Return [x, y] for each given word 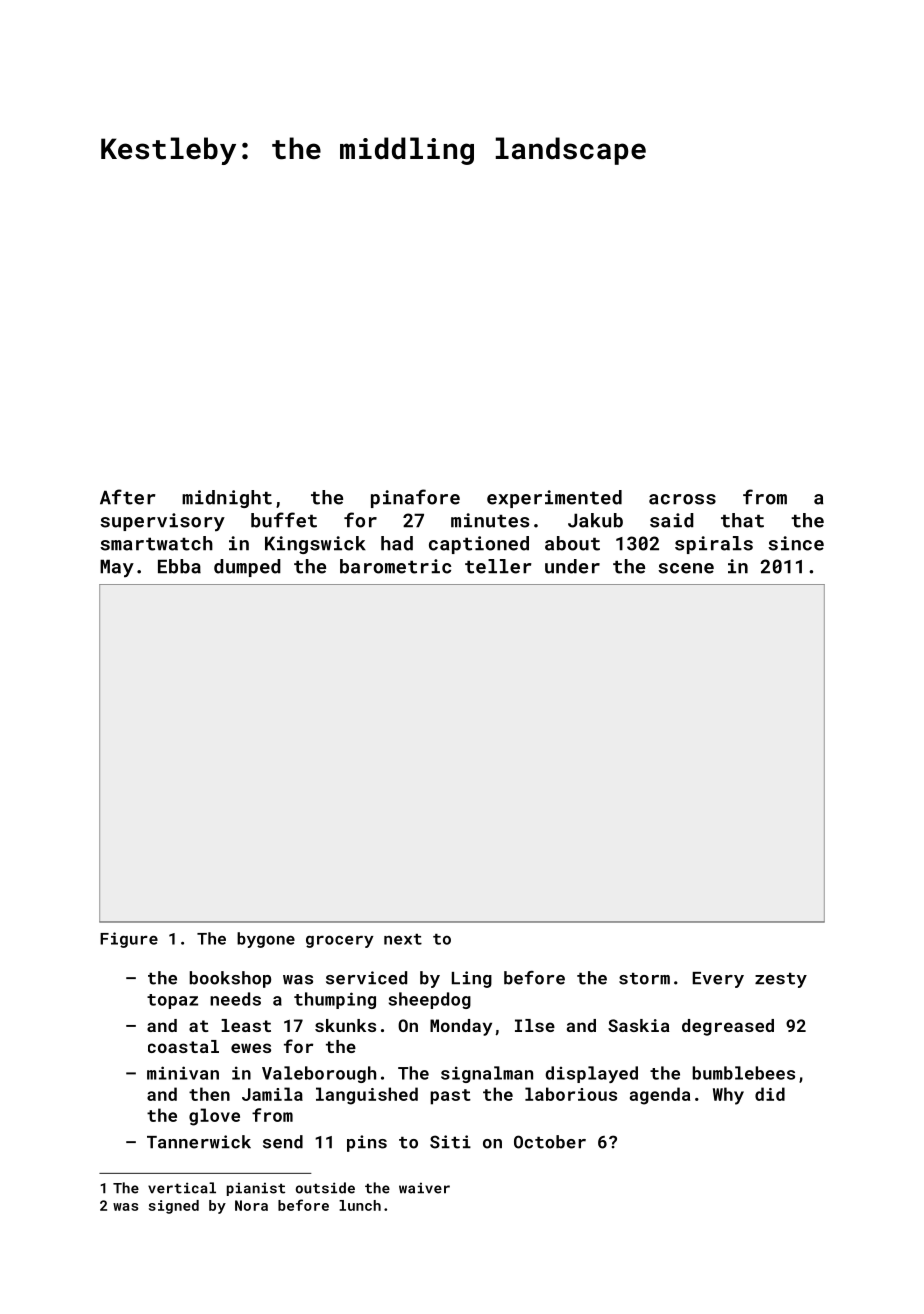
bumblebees [744, 1073]
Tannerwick [199, 1142]
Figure [129, 940]
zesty [781, 980]
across [682, 499]
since [796, 543]
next [403, 939]
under [572, 566]
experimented [554, 499]
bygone [266, 940]
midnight [227, 499]
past [450, 1097]
